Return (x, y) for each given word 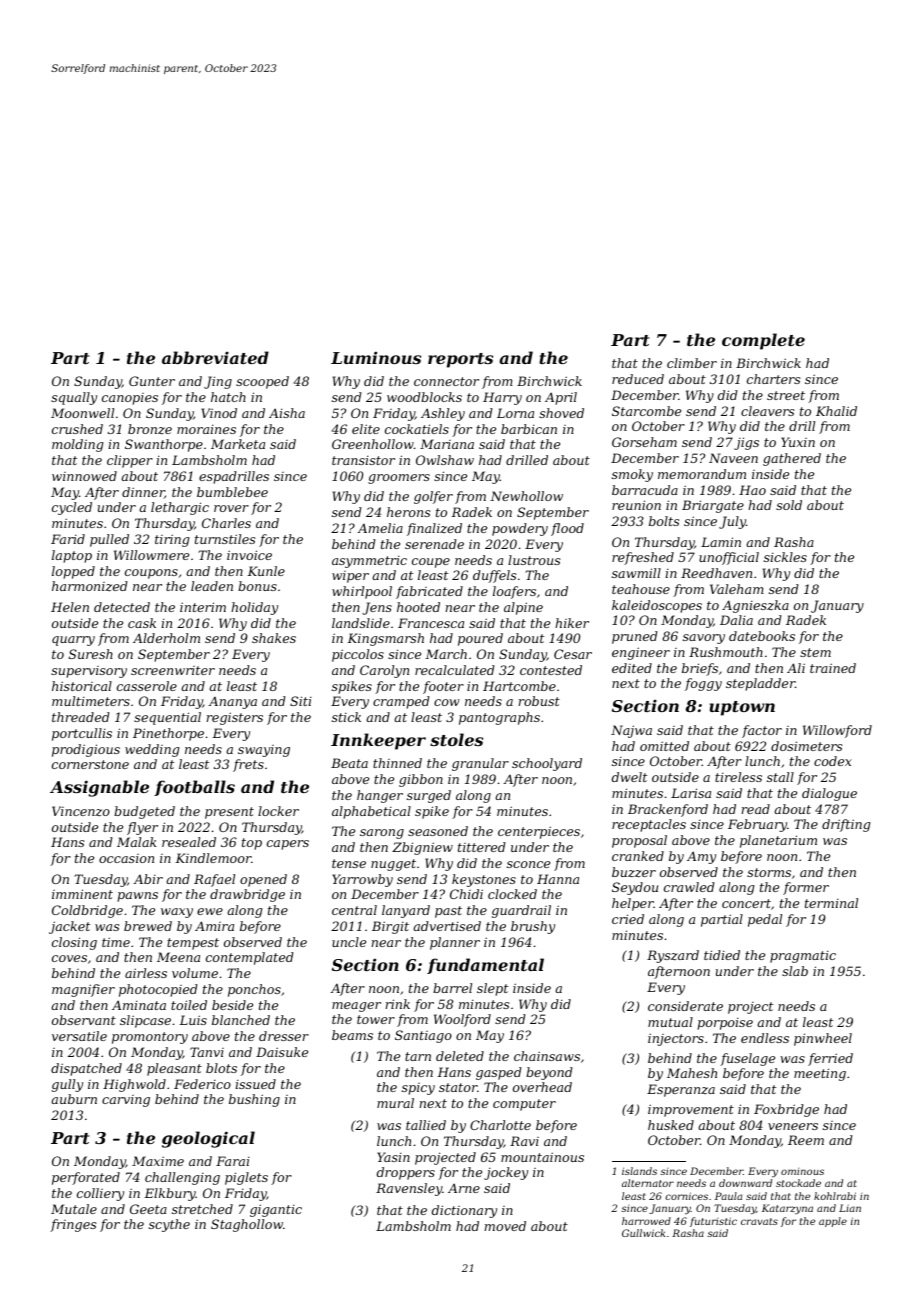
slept (492, 989)
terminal (831, 903)
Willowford (837, 731)
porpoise (725, 1024)
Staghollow (247, 1225)
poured (480, 639)
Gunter (152, 381)
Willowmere (151, 555)
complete (763, 341)
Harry (502, 398)
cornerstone (90, 764)
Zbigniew (422, 848)
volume (195, 973)
